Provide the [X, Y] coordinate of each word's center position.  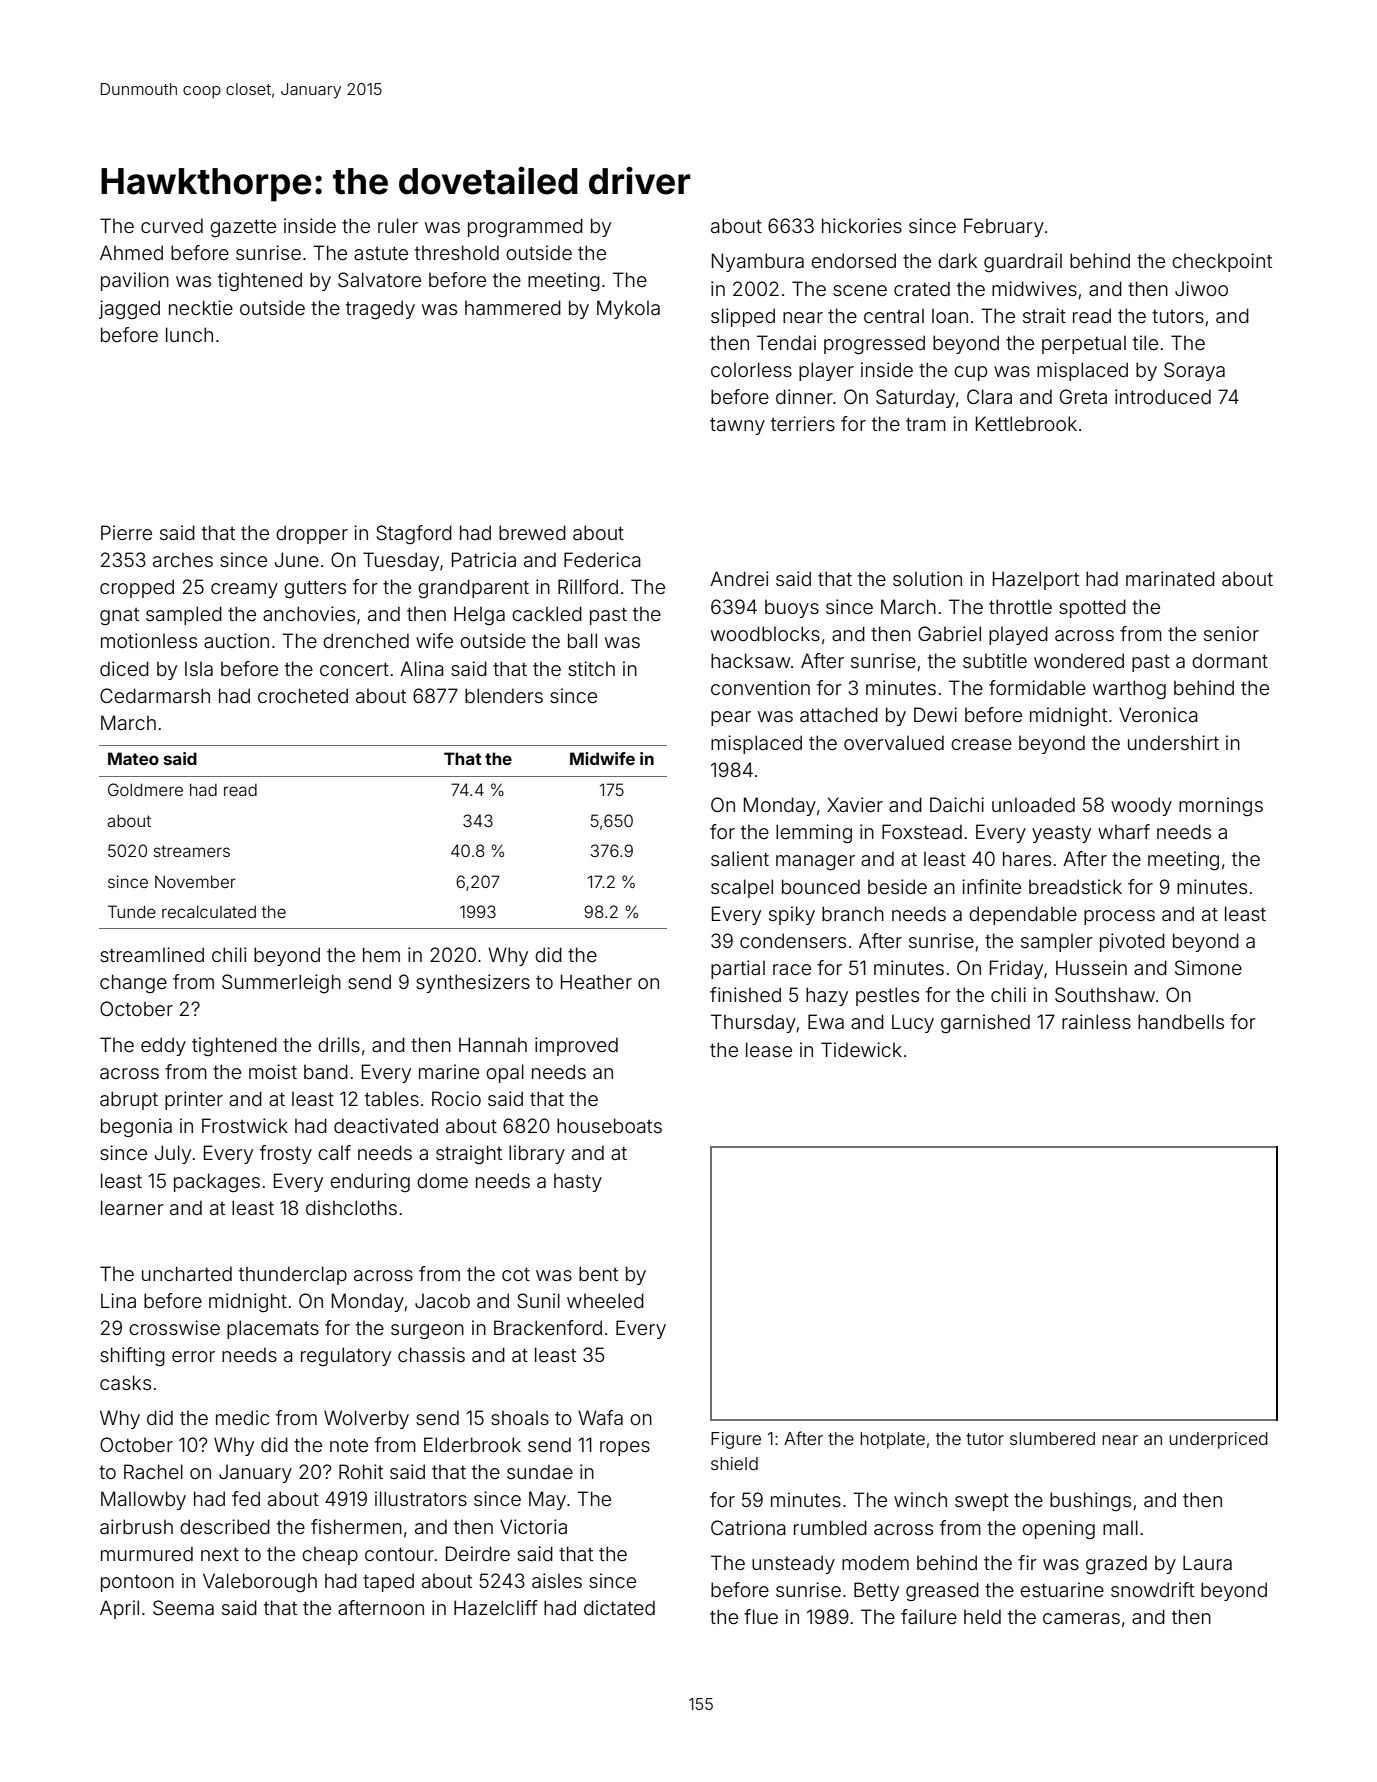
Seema [183, 1607]
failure [929, 1616]
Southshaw [1105, 994]
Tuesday [401, 561]
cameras [1081, 1618]
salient [740, 858]
